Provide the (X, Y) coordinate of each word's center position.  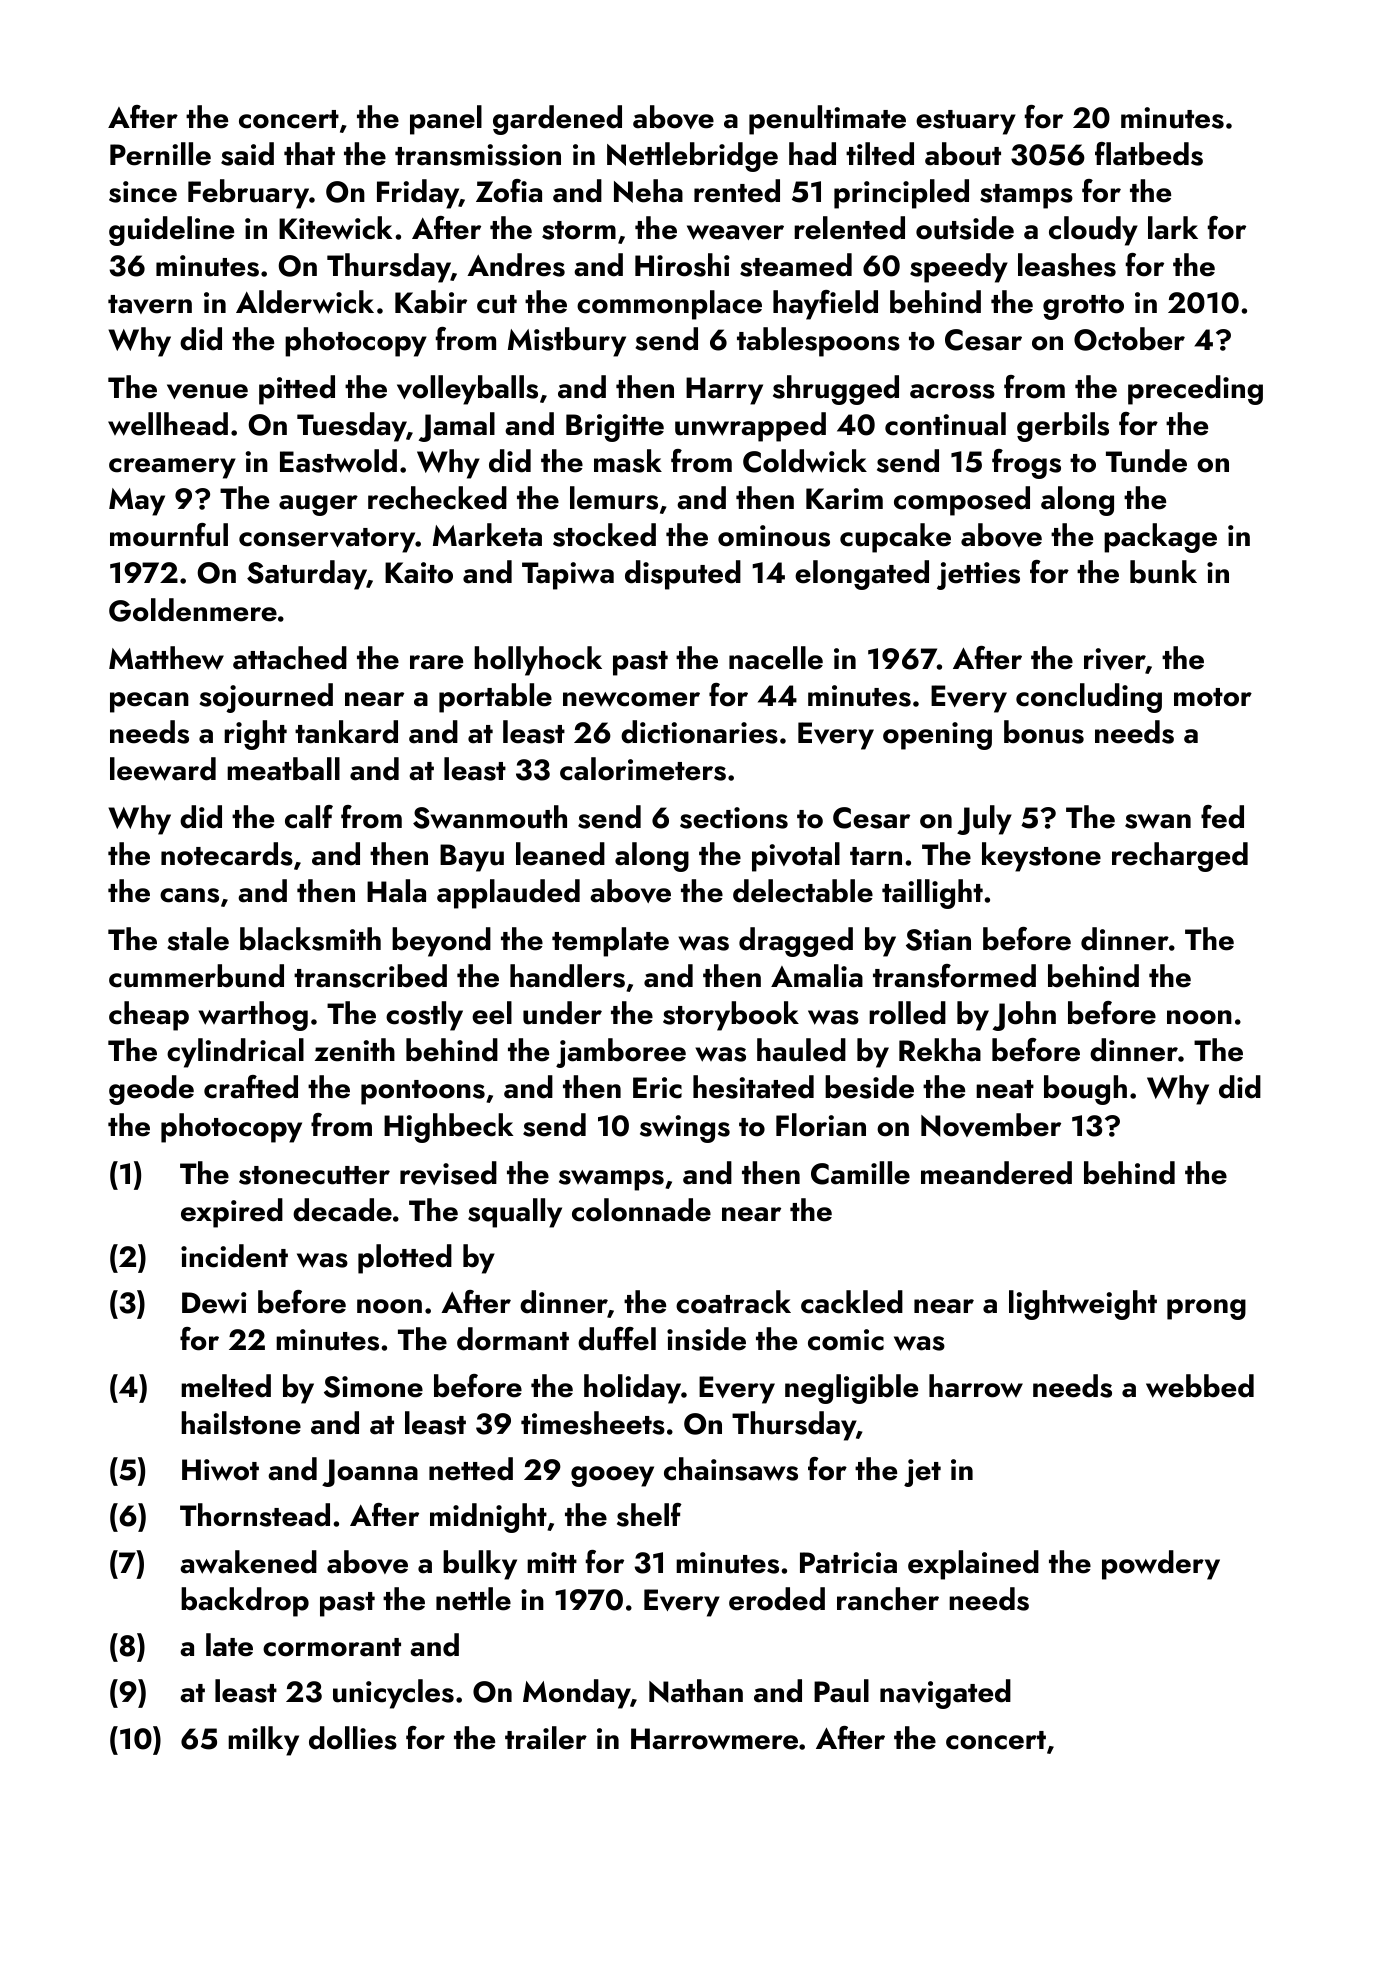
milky (263, 1741)
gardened (557, 120)
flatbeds (1149, 154)
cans (189, 895)
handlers (567, 976)
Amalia (817, 976)
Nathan (696, 1691)
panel (446, 120)
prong (1206, 1309)
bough (1085, 1090)
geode (151, 1090)
